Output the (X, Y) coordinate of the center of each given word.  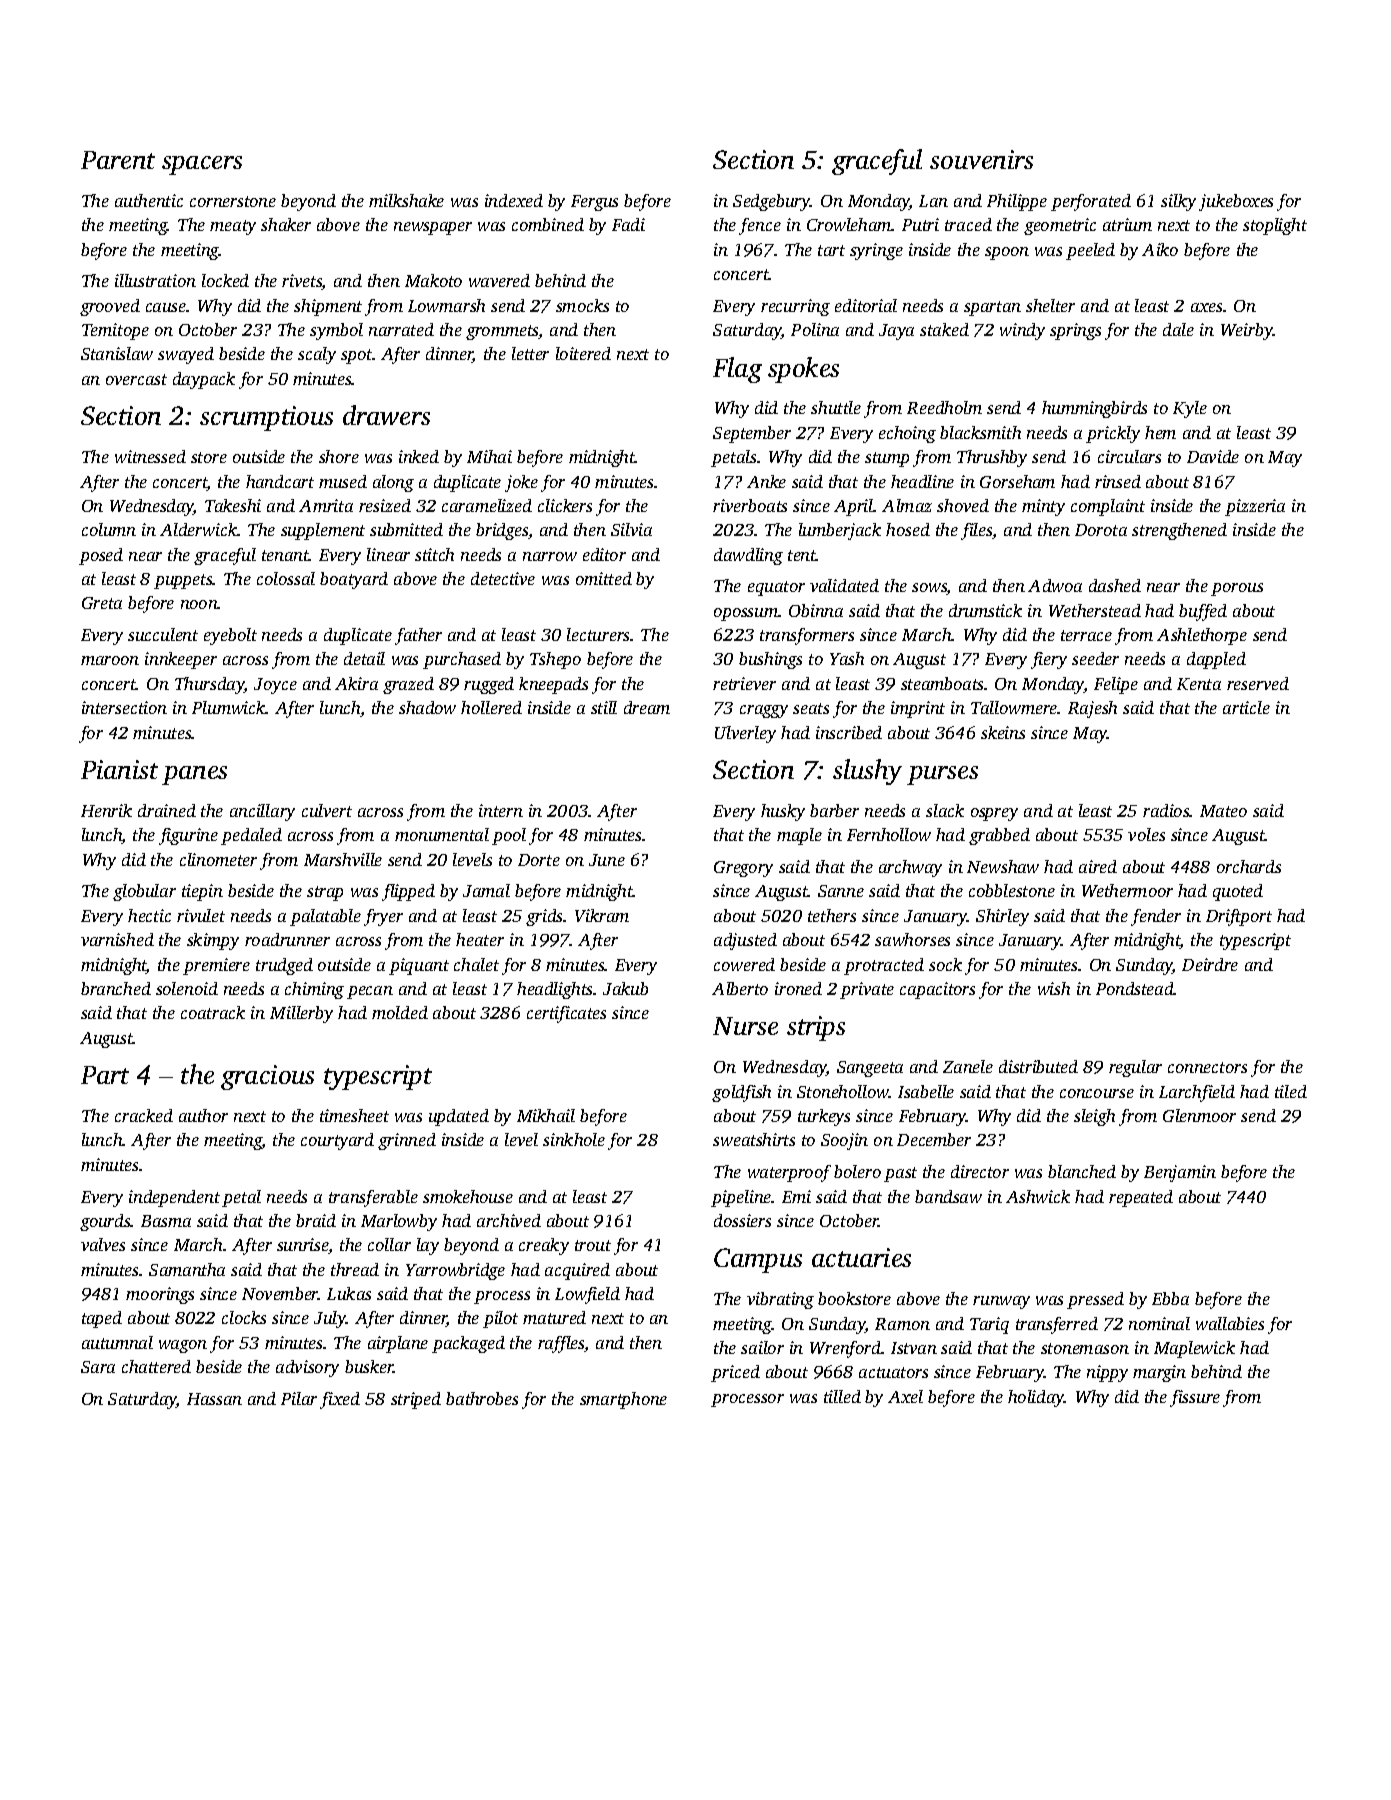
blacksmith (980, 432)
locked (225, 280)
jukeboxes (1236, 202)
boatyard (354, 580)
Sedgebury (772, 202)
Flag (737, 370)
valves (103, 1244)
